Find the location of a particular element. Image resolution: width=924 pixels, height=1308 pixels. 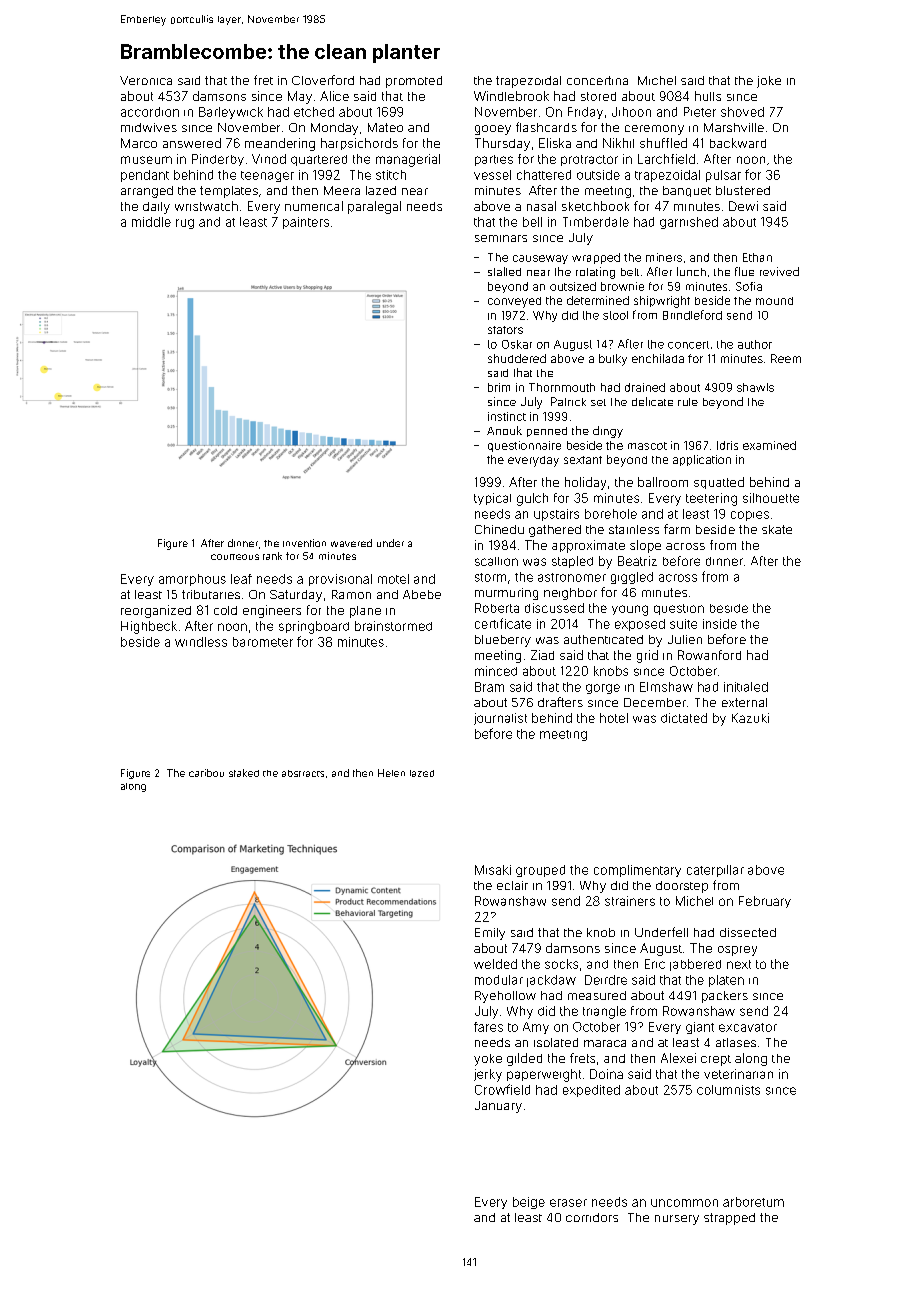

Patrick is located at coordinates (568, 401).
